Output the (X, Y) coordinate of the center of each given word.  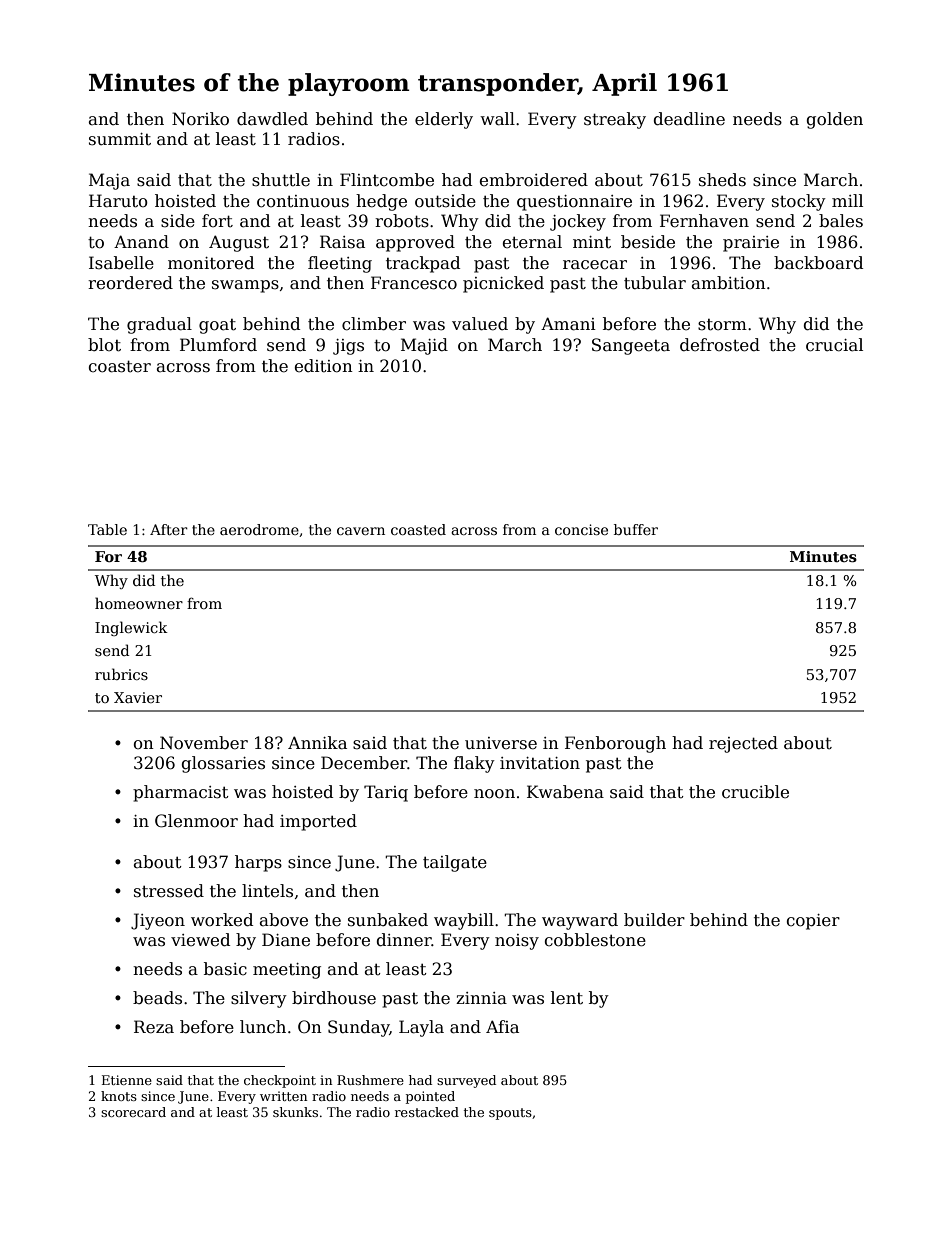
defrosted (720, 345)
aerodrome (259, 529)
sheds (722, 180)
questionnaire (574, 203)
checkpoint (280, 1081)
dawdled (272, 119)
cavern (361, 531)
